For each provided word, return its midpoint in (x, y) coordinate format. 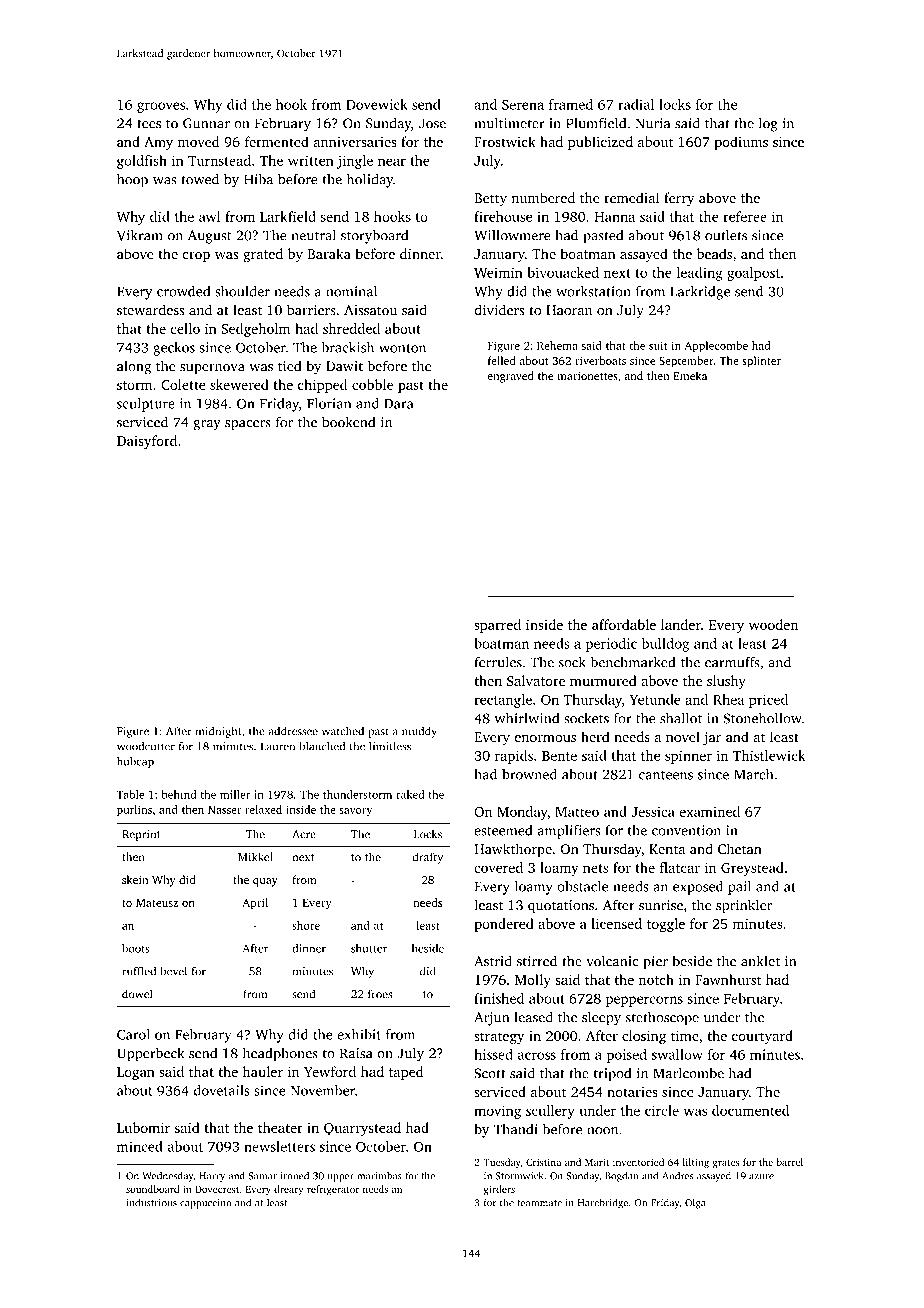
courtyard (762, 1037)
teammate (539, 1203)
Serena (523, 104)
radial (636, 104)
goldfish (142, 162)
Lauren (278, 746)
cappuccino (206, 1204)
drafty (427, 858)
